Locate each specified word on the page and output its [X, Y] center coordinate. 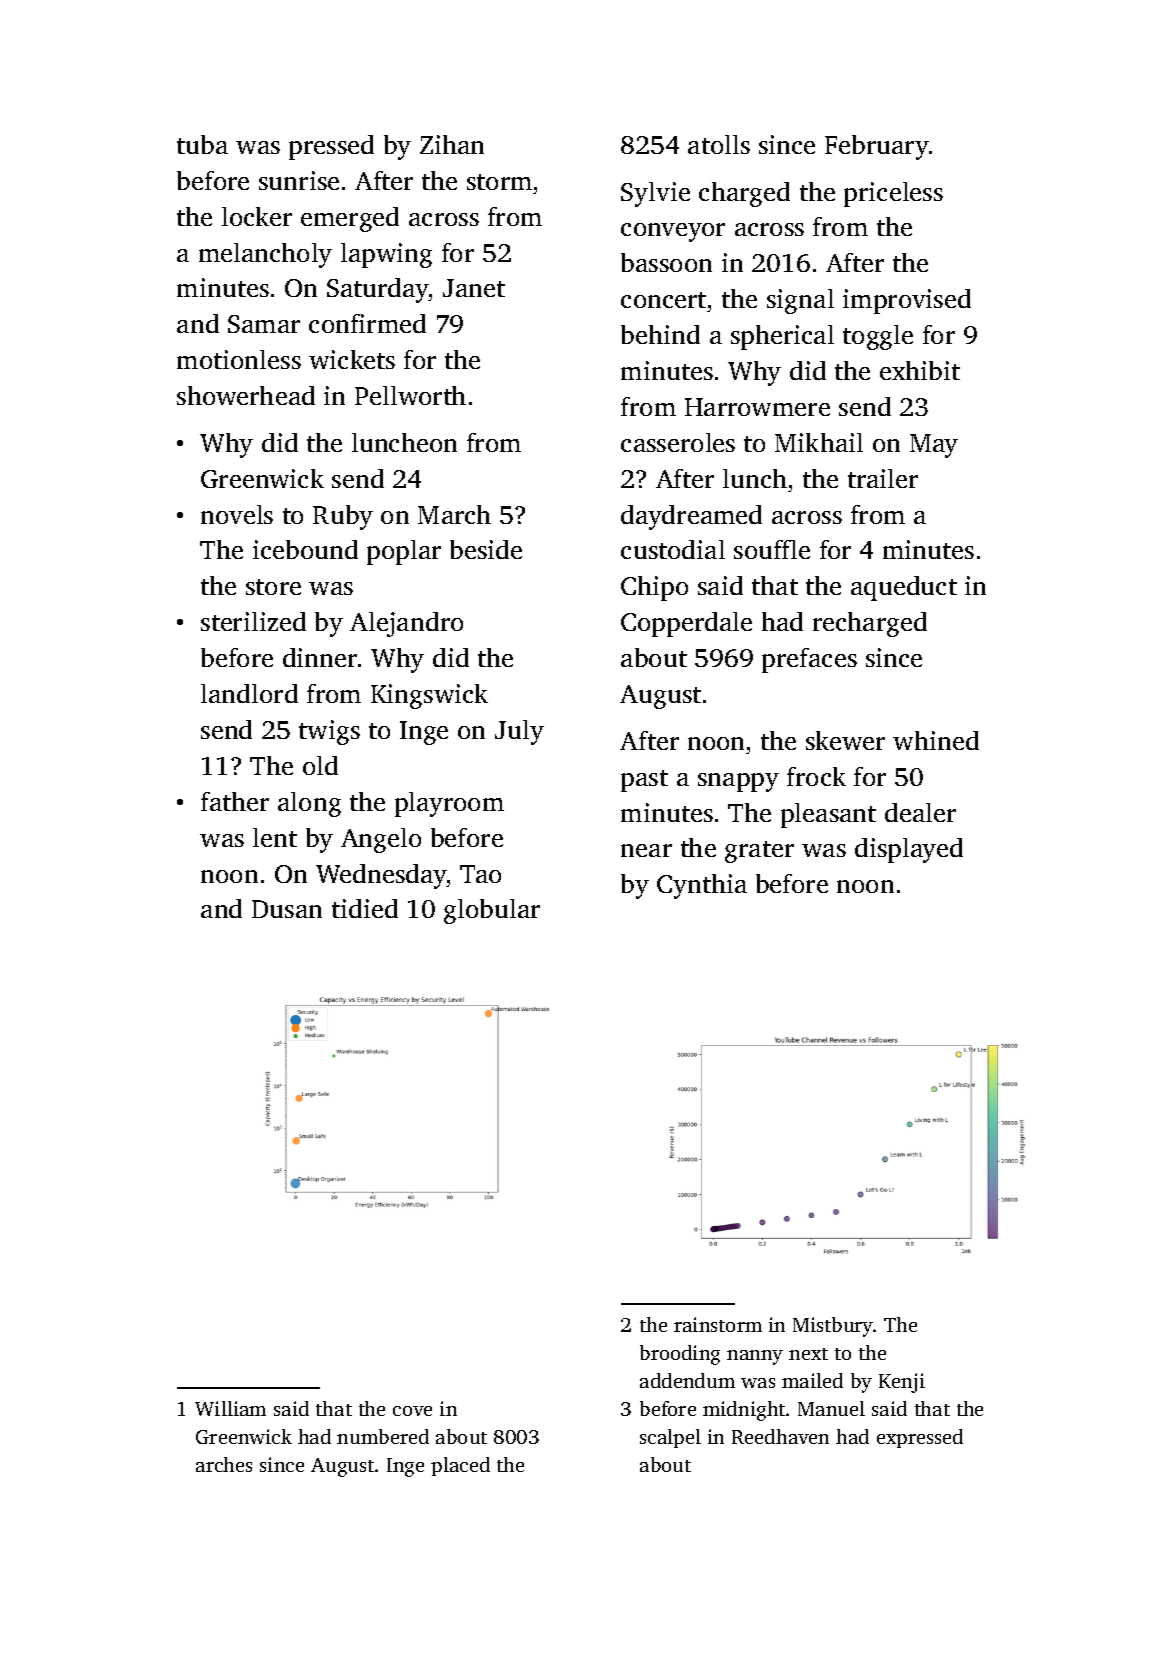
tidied [365, 908]
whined [936, 740]
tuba [202, 144]
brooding [680, 1355]
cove [412, 1411]
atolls [719, 144]
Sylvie [655, 194]
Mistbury [833, 1327]
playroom [449, 804]
